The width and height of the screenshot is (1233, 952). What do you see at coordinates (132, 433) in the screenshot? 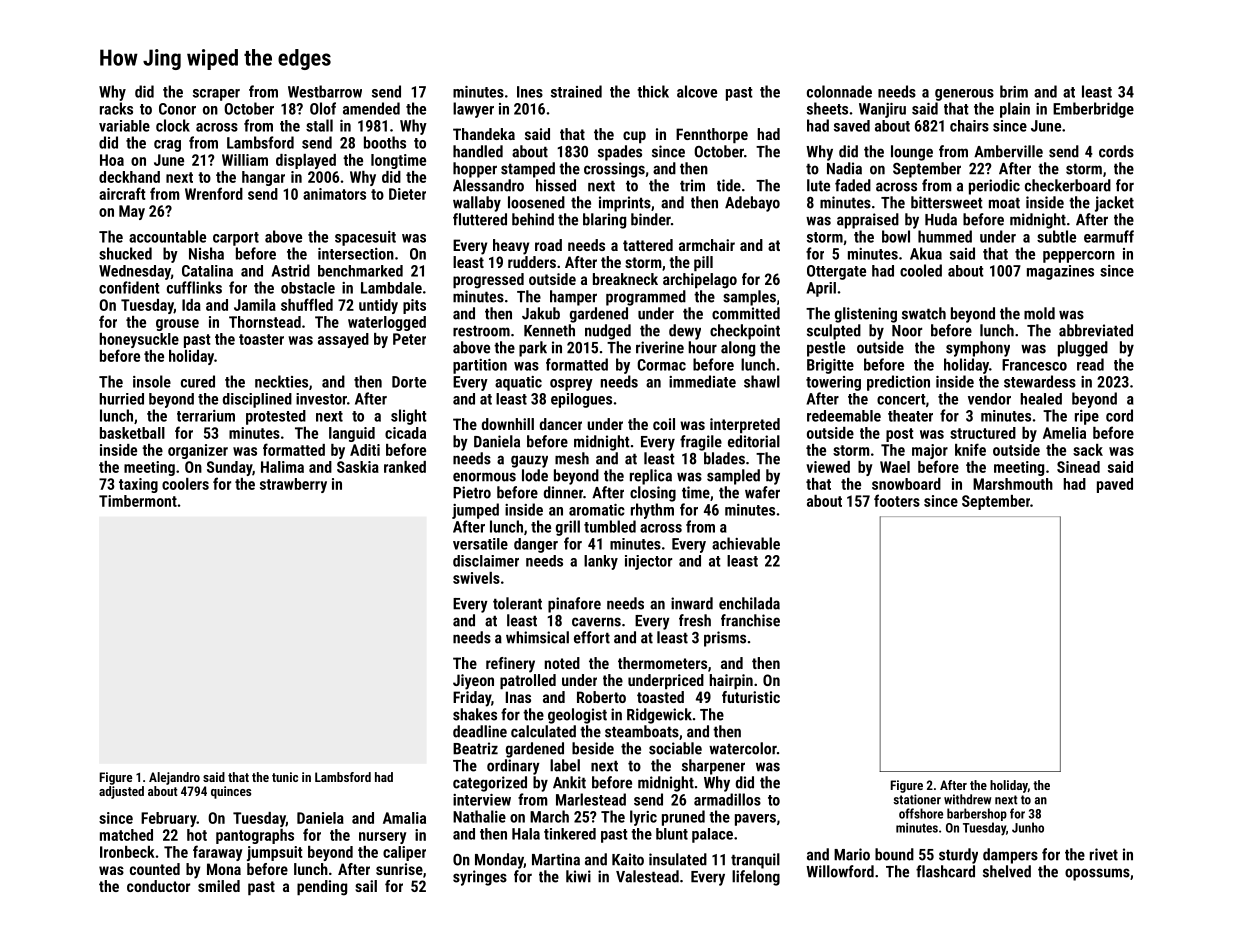
I see `basketball` at bounding box center [132, 433].
